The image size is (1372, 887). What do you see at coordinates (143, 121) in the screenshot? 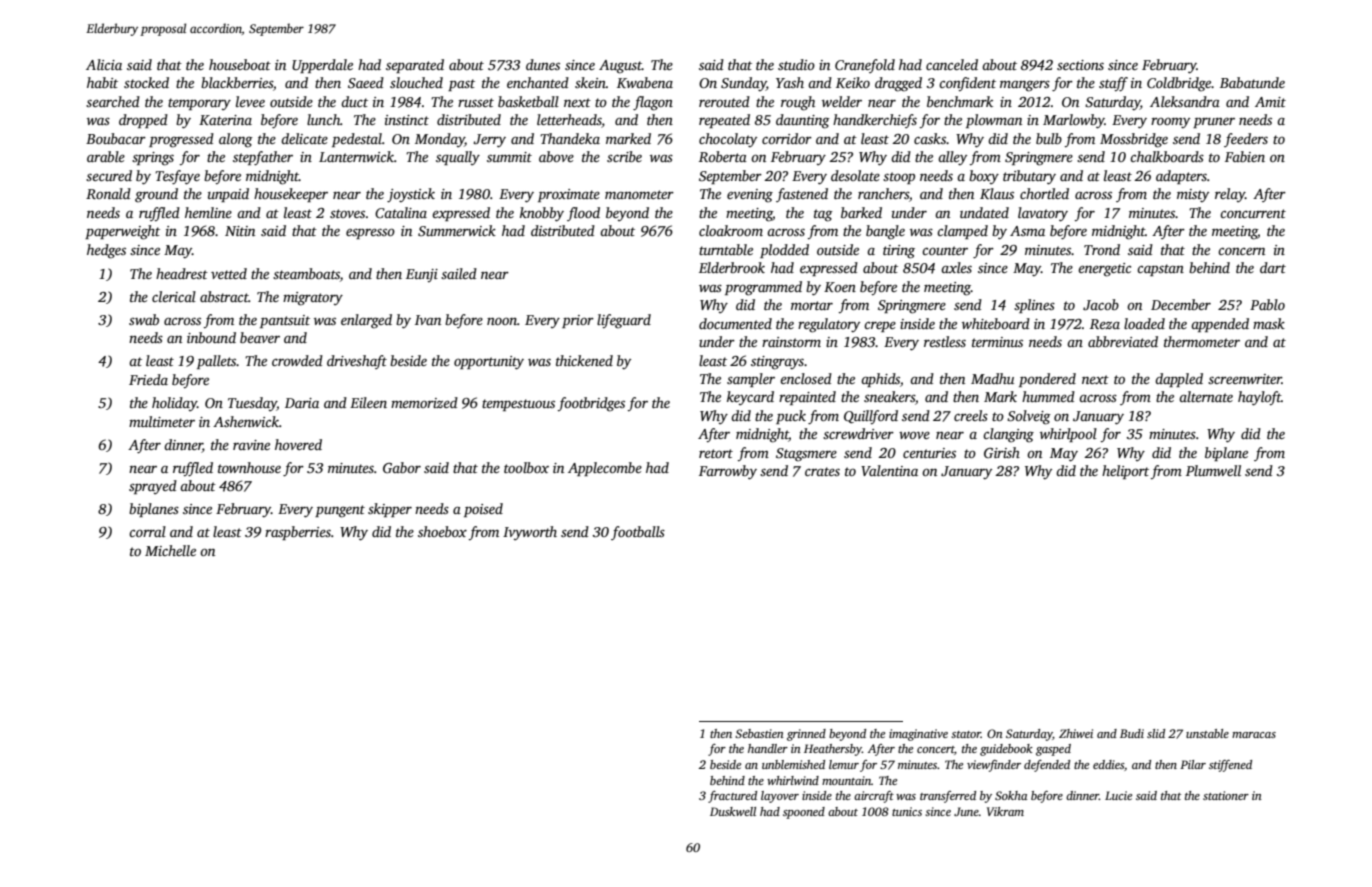
I see `dropped` at bounding box center [143, 121].
